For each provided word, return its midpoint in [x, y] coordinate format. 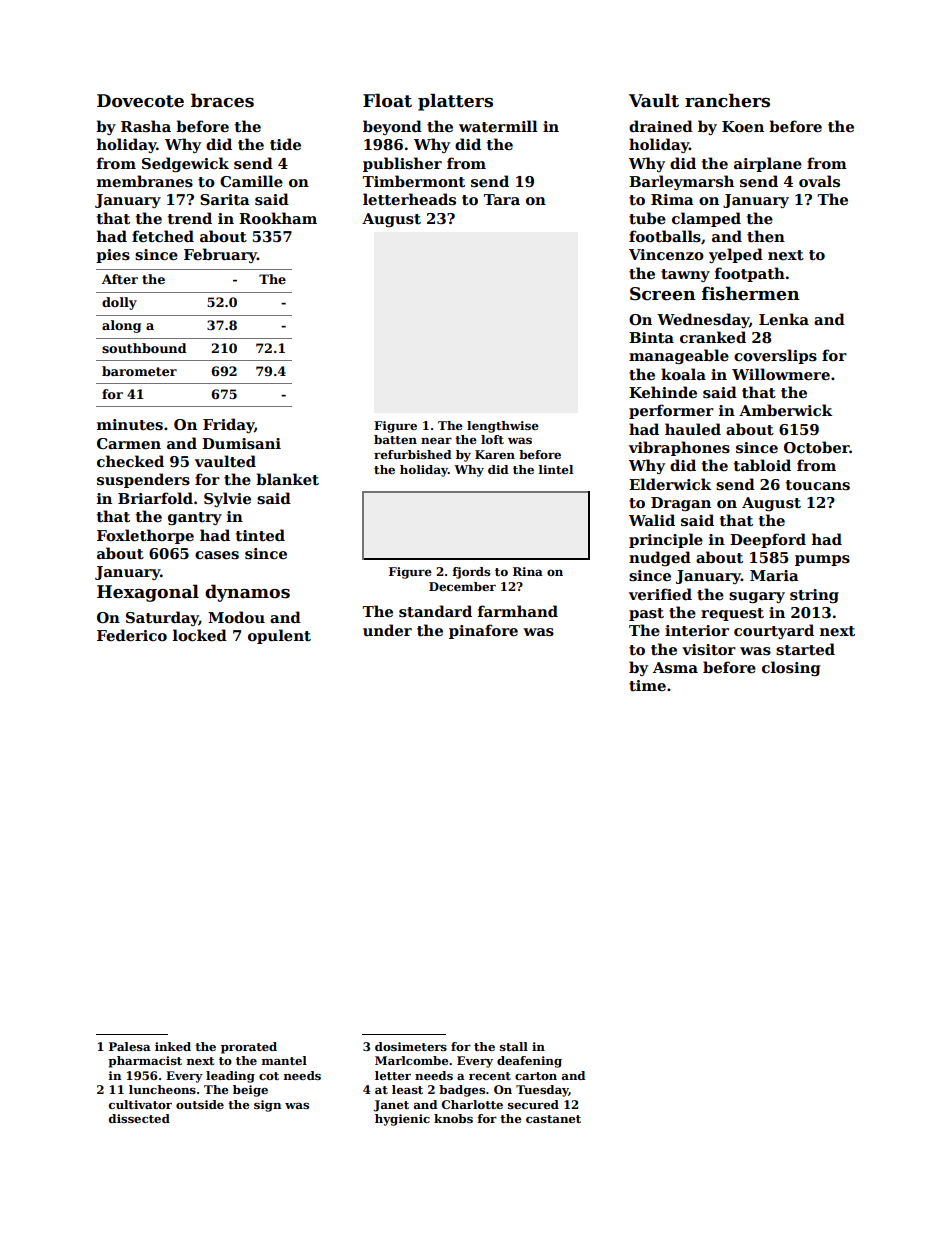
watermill [498, 126]
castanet [553, 1119]
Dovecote [140, 101]
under [387, 630]
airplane [768, 164]
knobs [453, 1118]
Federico [132, 635]
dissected [139, 1118]
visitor [709, 649]
